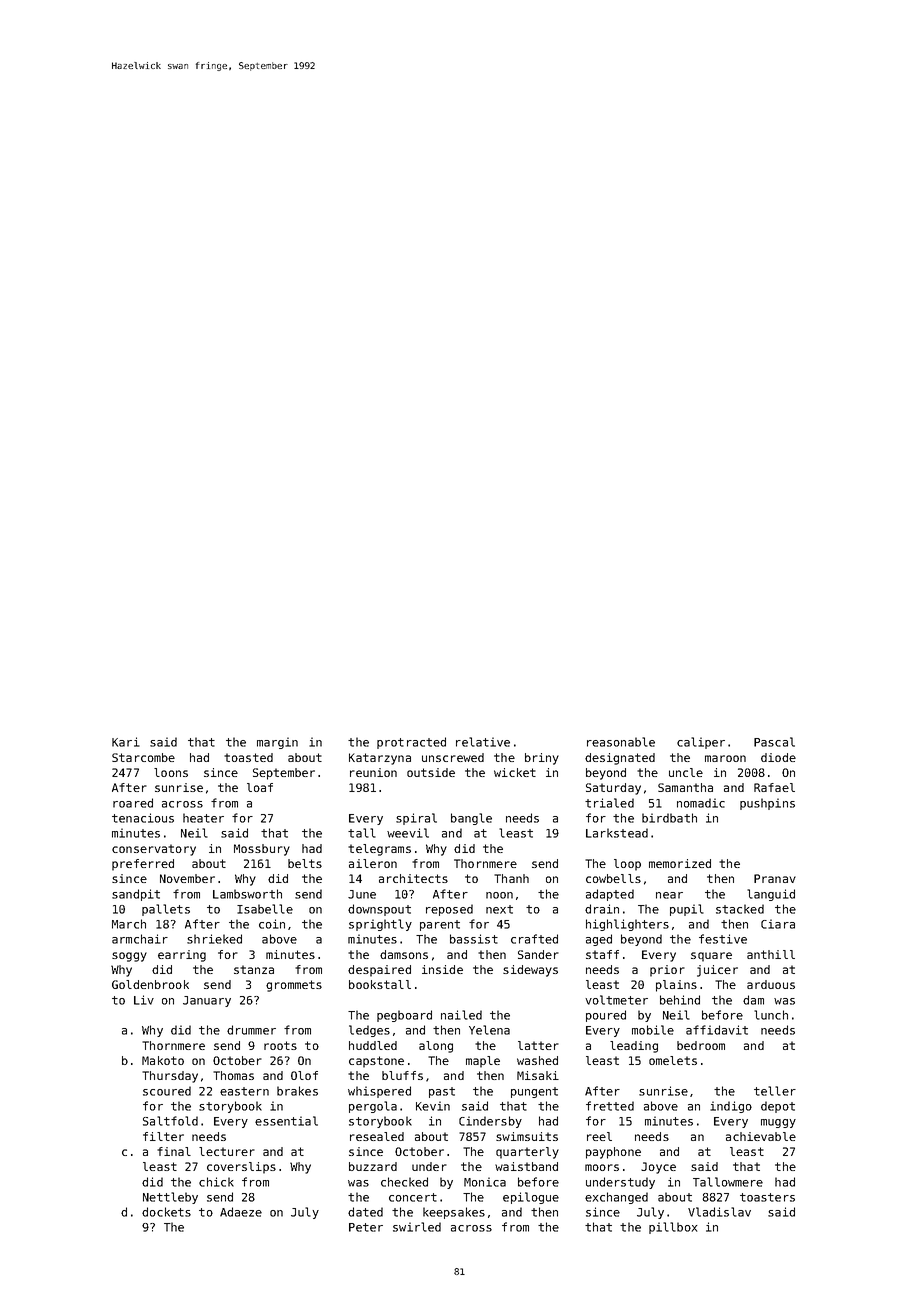 The image size is (908, 1316). I want to click on inside, so click(442, 969).
